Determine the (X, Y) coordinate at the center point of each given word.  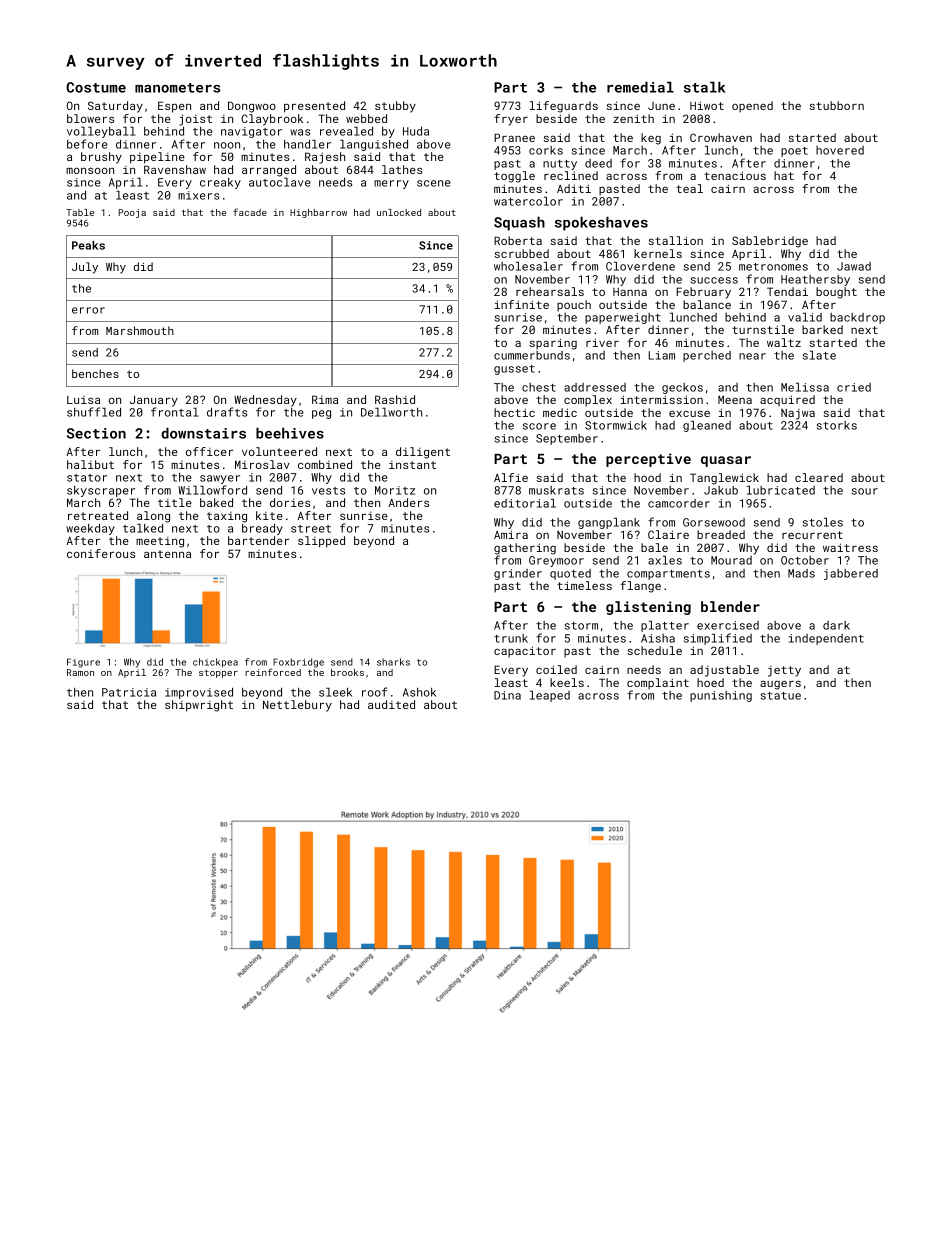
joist (195, 120)
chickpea (215, 663)
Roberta (518, 240)
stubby (395, 107)
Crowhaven (721, 137)
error (88, 310)
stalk (705, 87)
